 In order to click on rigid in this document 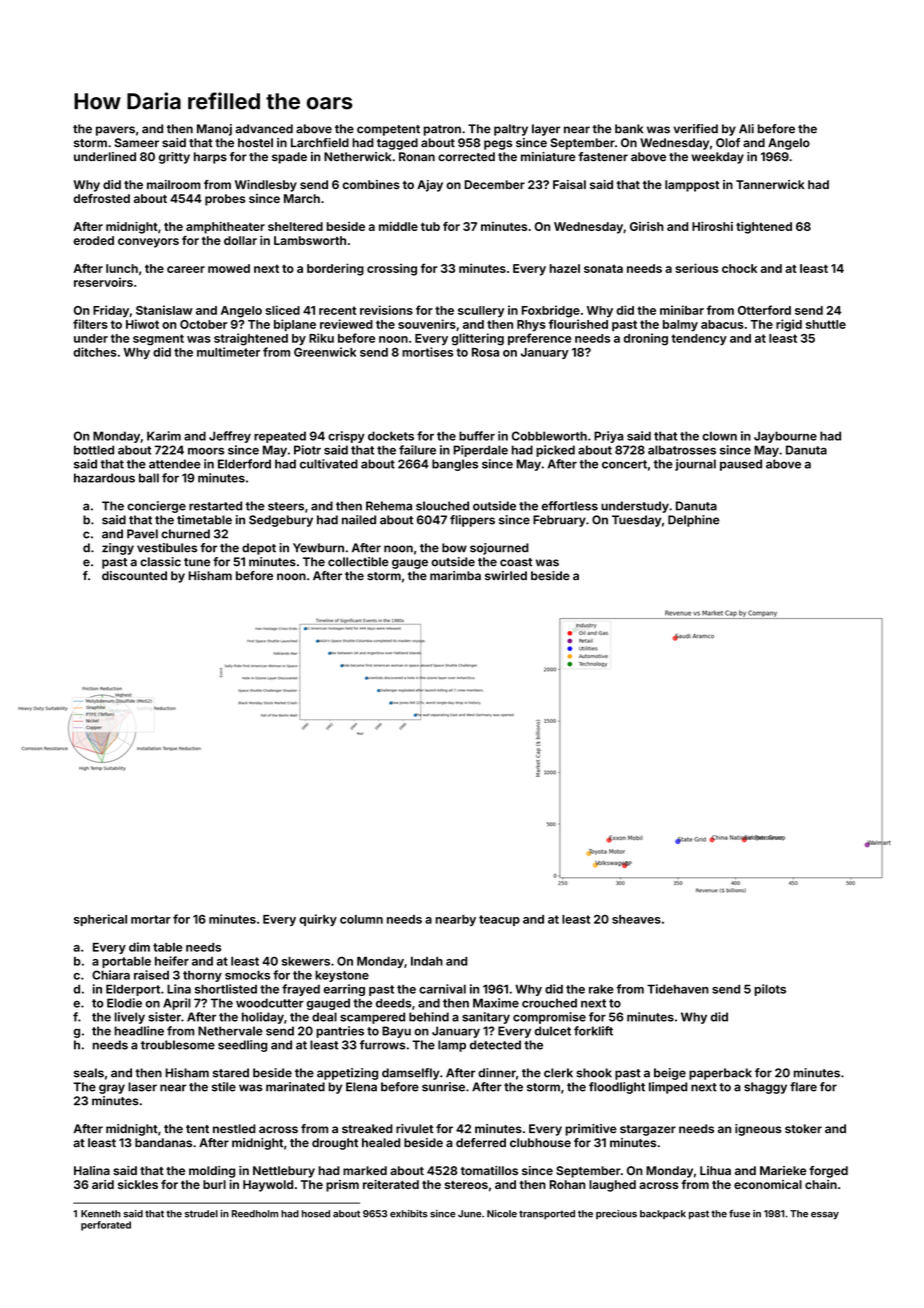, I will do `click(789, 325)`.
